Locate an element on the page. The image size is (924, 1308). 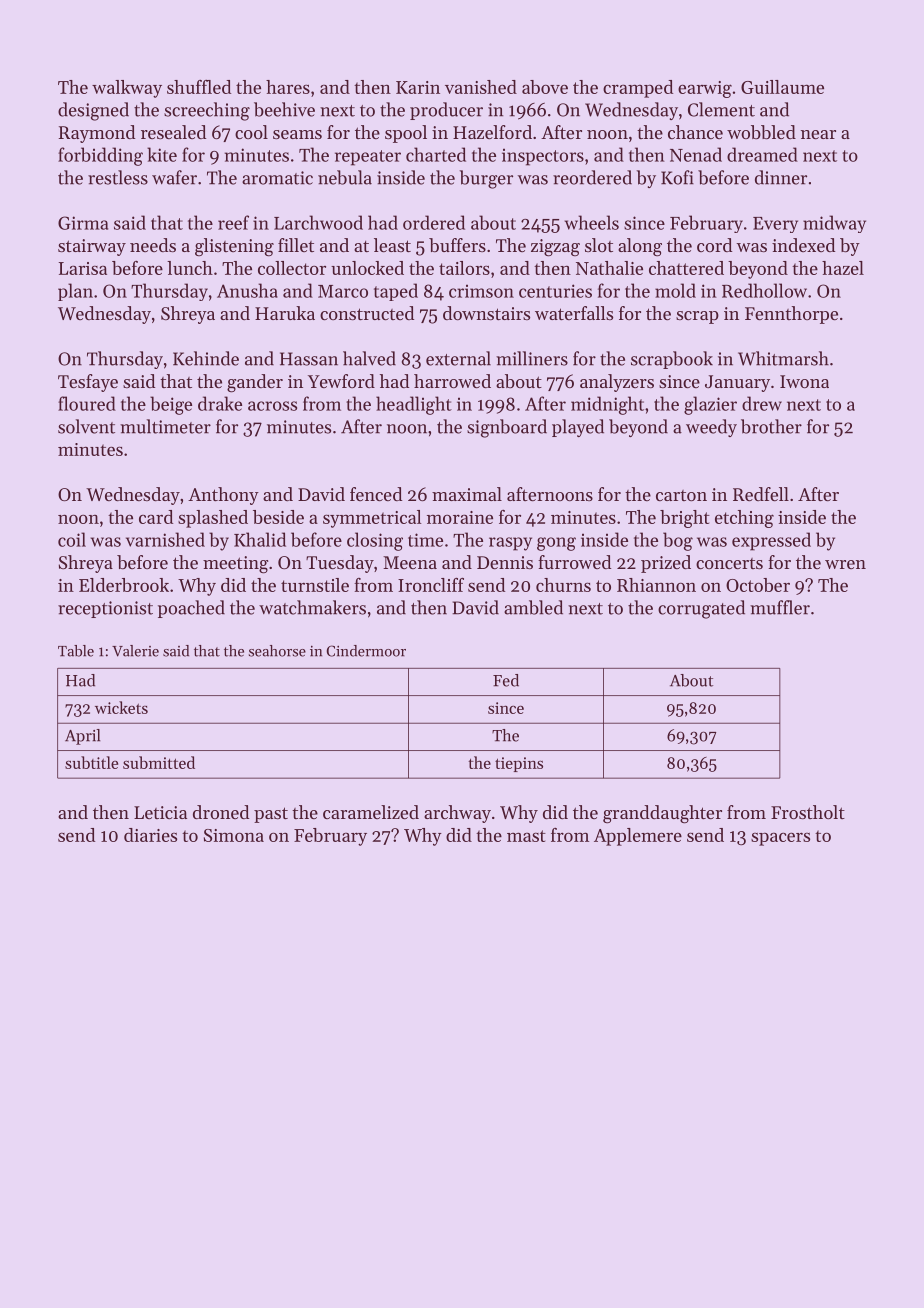
bog is located at coordinates (678, 541).
